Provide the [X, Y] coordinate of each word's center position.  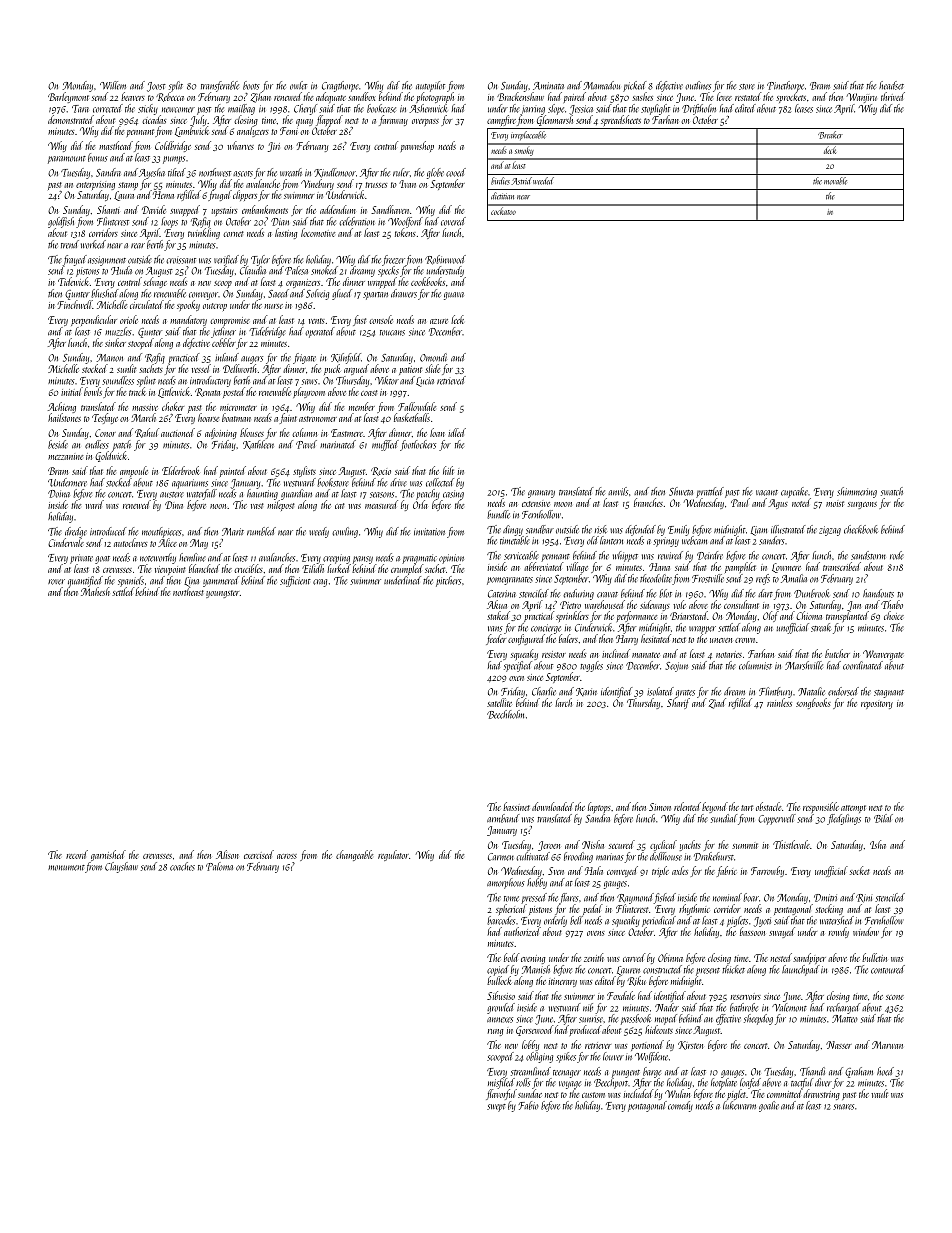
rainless [779, 702]
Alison [227, 854]
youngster [222, 594]
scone [895, 997]
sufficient [295, 581]
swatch [892, 491]
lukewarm [739, 1105]
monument [66, 868]
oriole [129, 319]
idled [457, 432]
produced [585, 1030]
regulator [393, 855]
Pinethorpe [785, 86]
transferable [220, 86]
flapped [329, 121]
